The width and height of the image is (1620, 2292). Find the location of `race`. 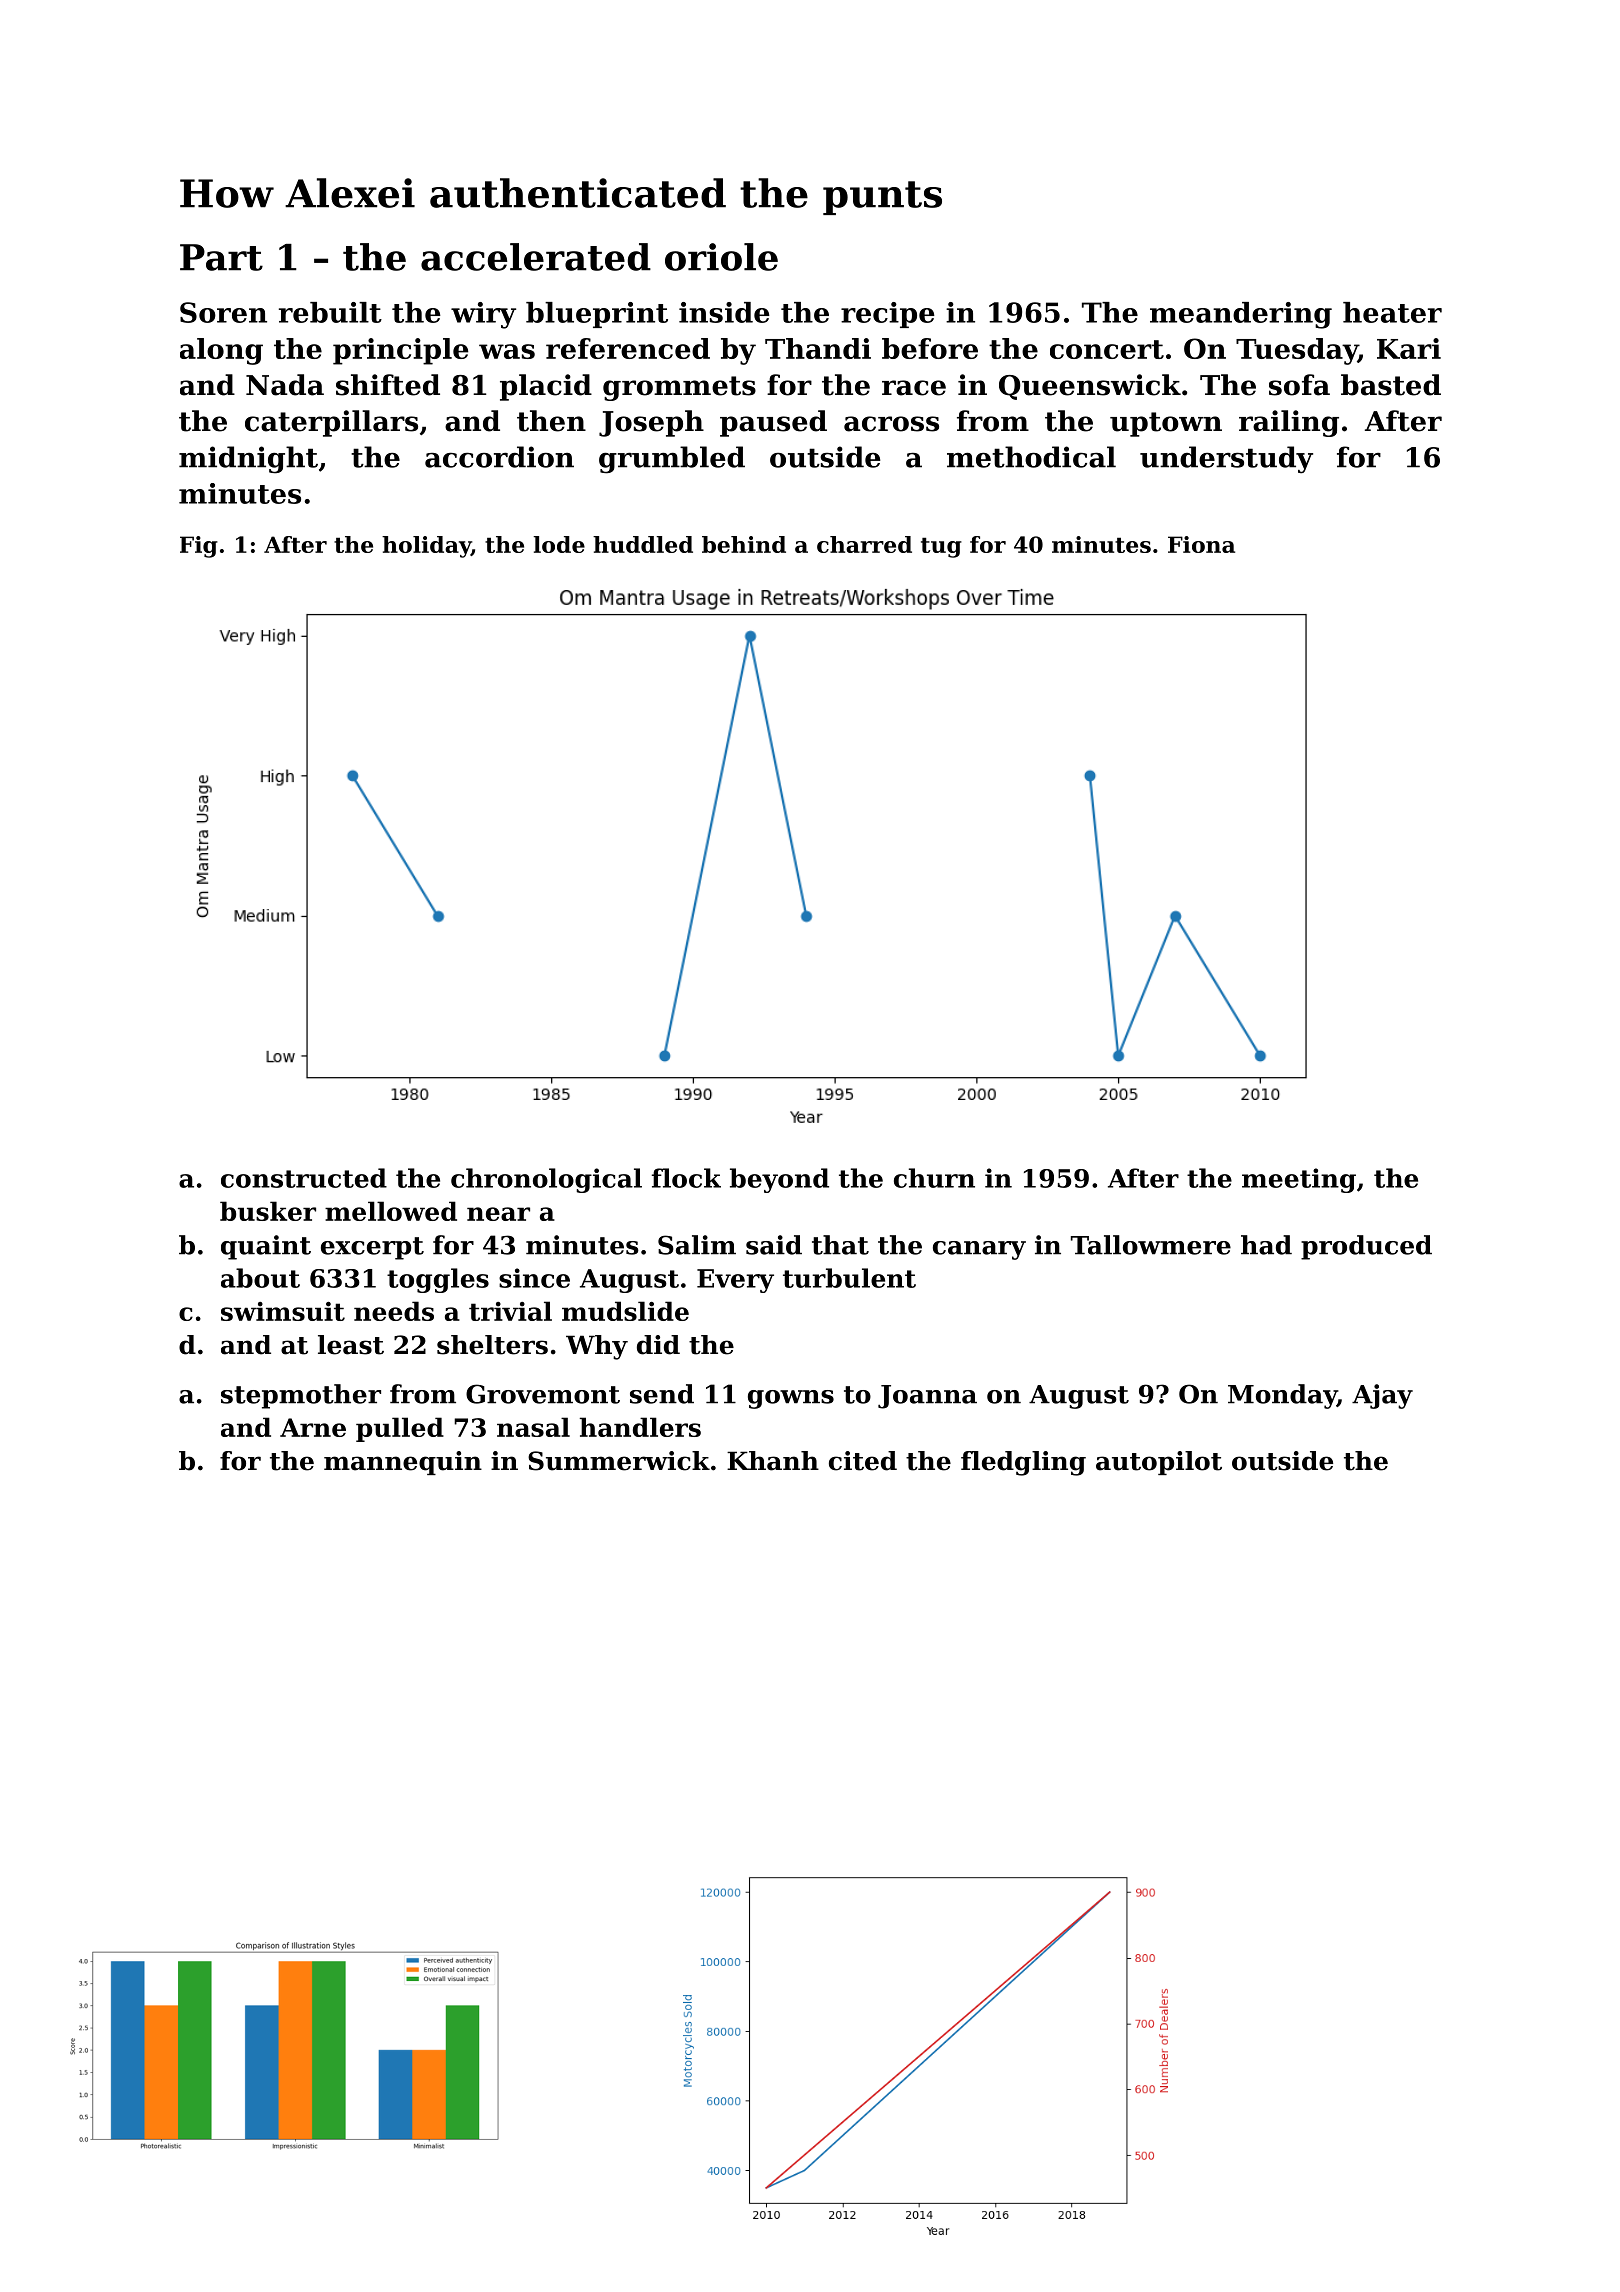

race is located at coordinates (914, 388).
